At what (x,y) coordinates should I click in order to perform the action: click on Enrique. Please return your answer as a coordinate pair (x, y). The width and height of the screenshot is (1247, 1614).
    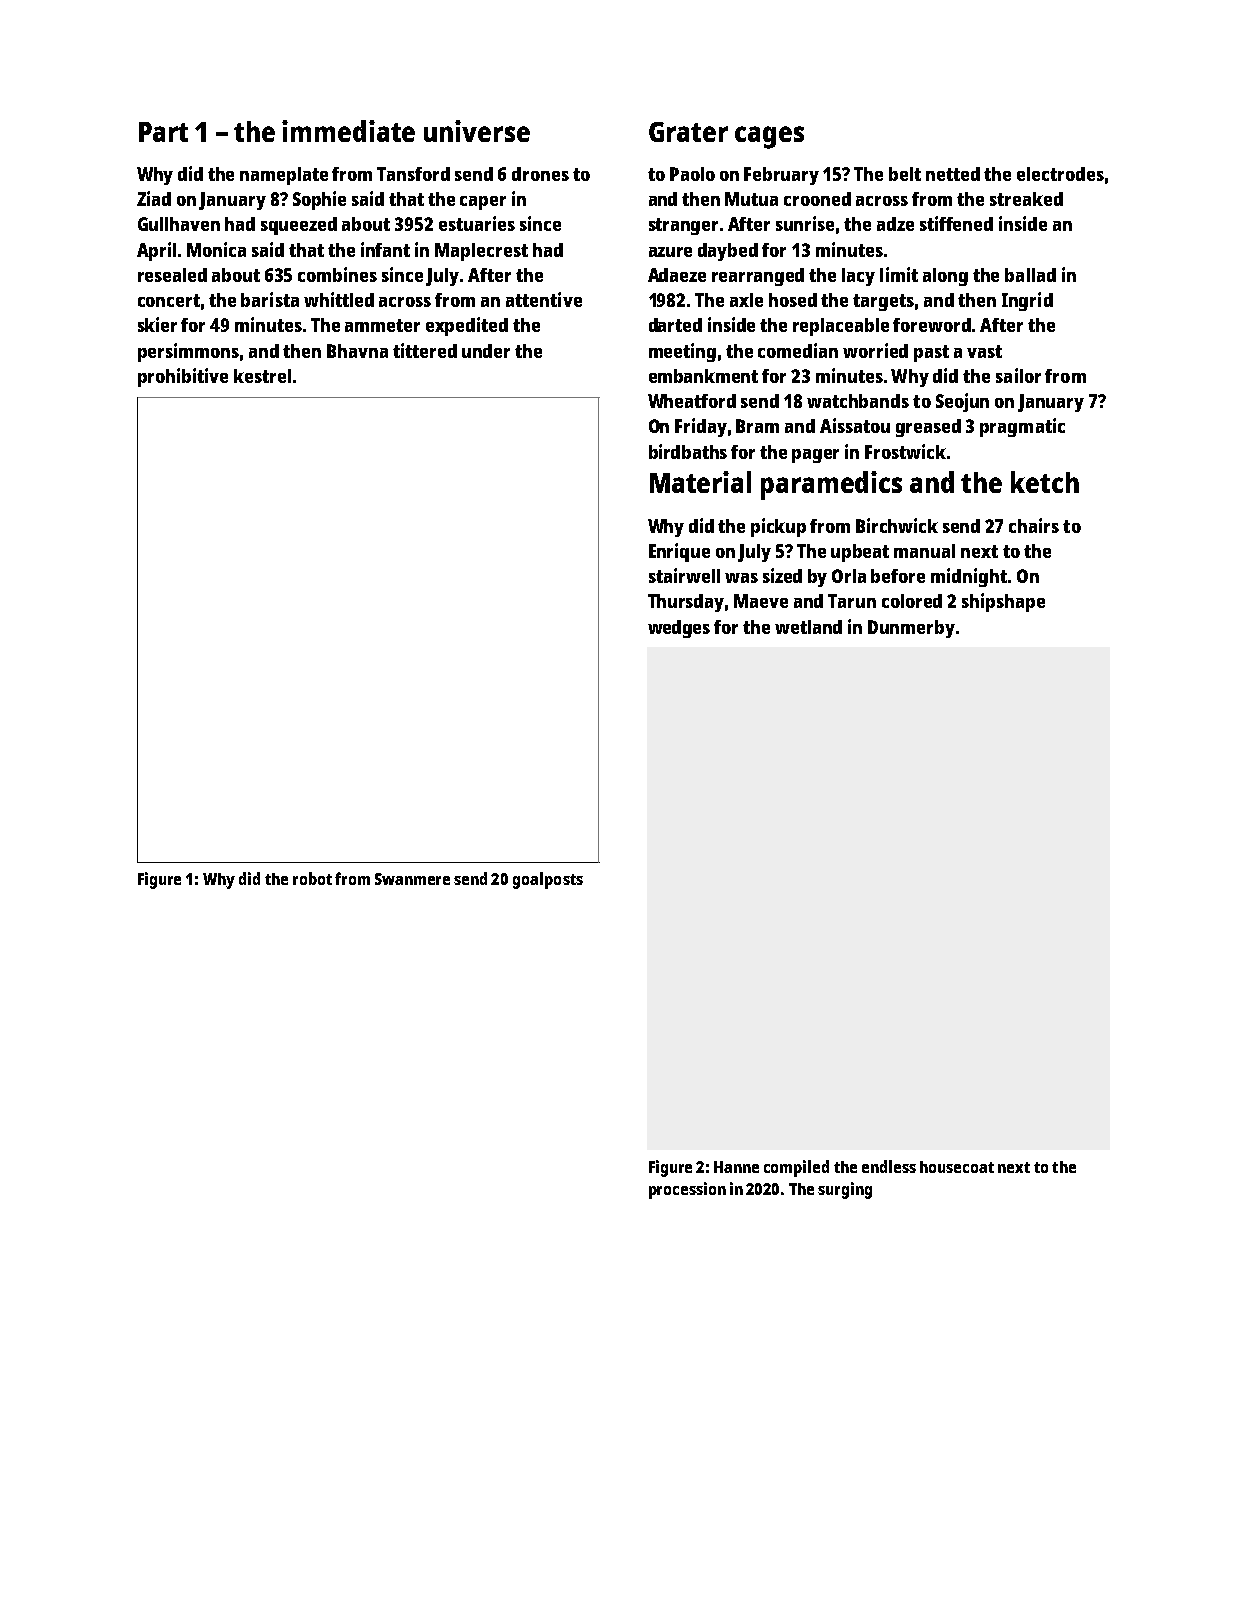
    Looking at the image, I should click on (679, 552).
